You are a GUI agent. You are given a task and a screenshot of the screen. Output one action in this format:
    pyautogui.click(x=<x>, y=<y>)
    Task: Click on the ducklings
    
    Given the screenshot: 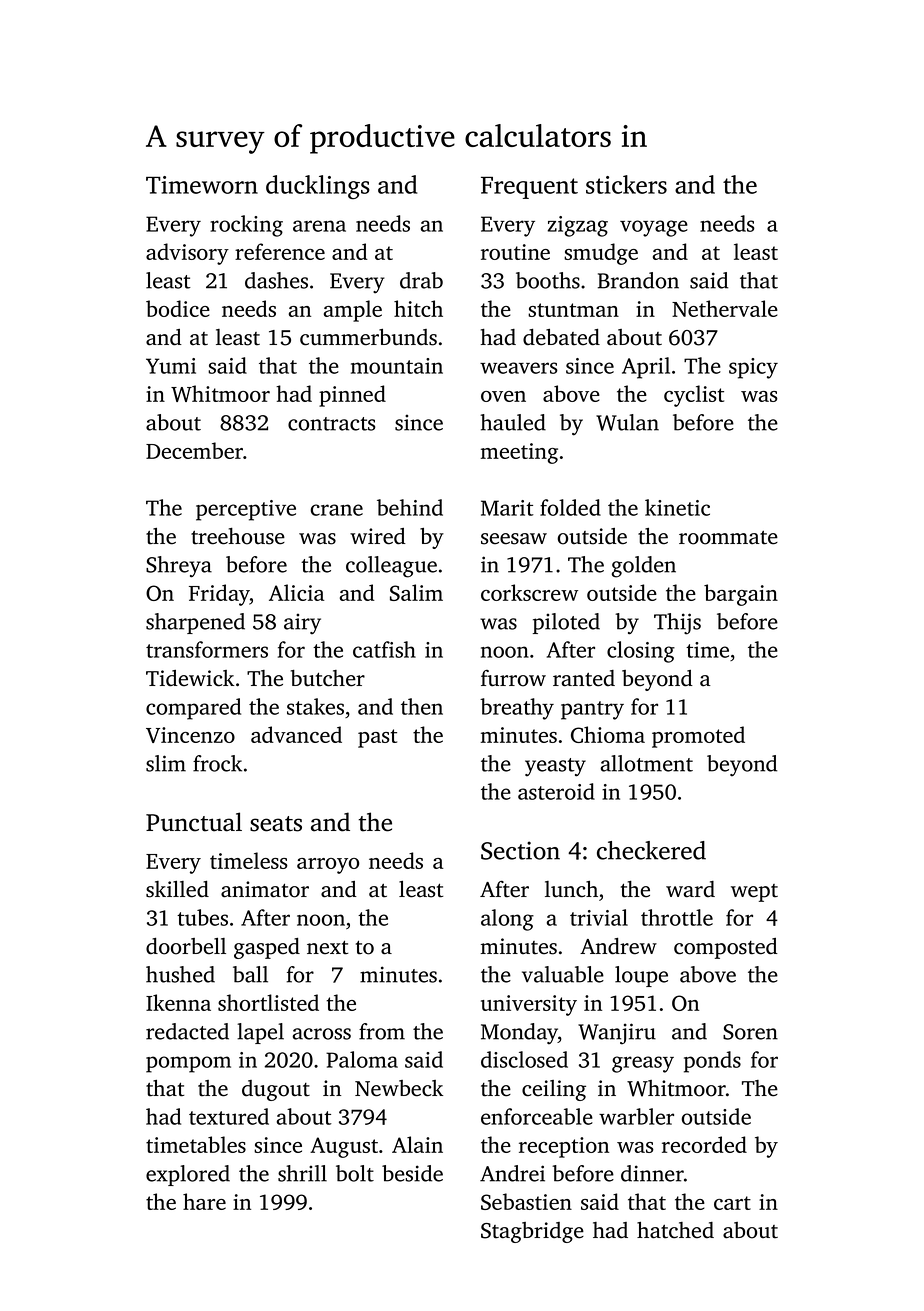 What is the action you would take?
    pyautogui.click(x=318, y=187)
